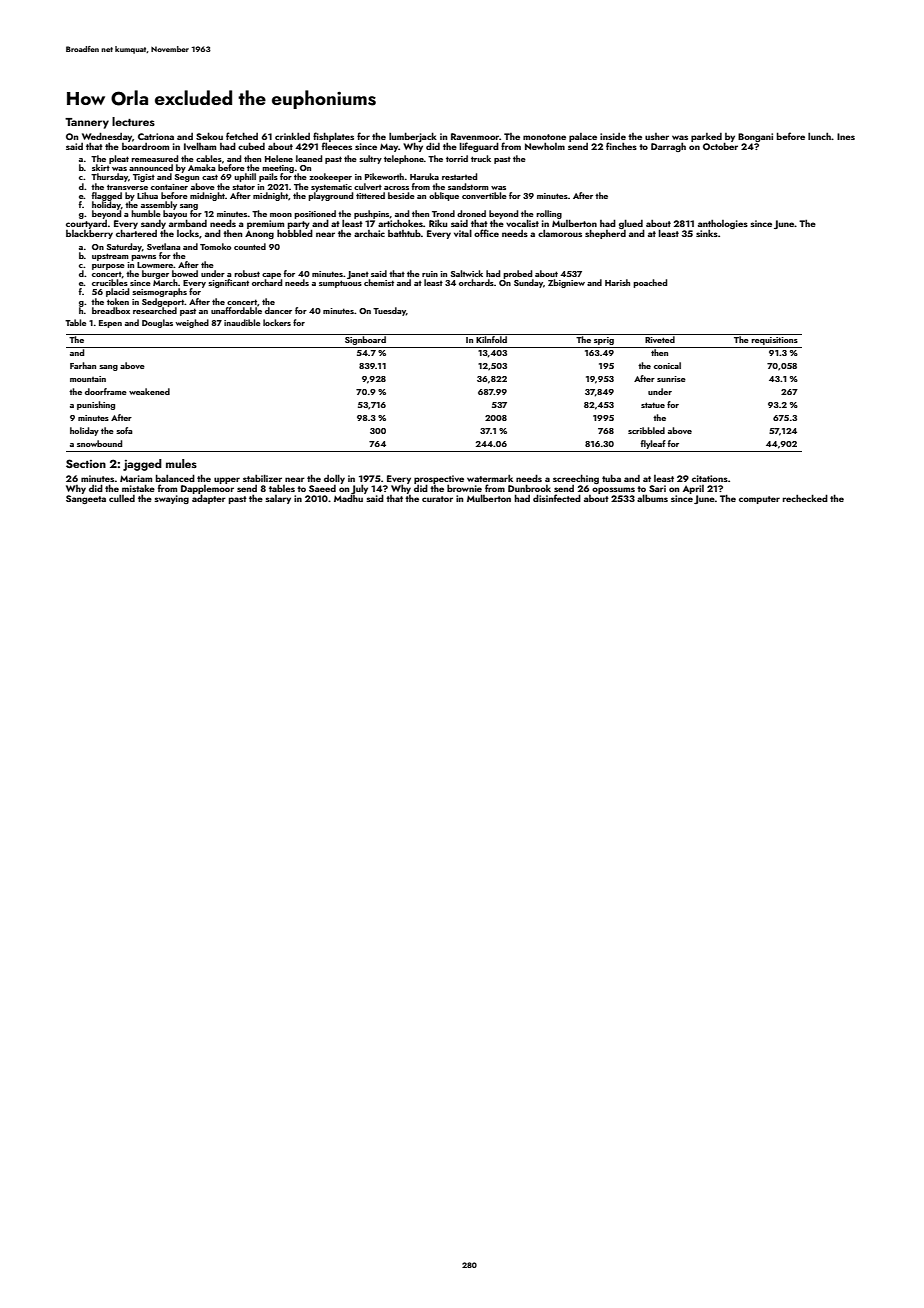 The width and height of the page is (924, 1308). I want to click on albums, so click(652, 498).
